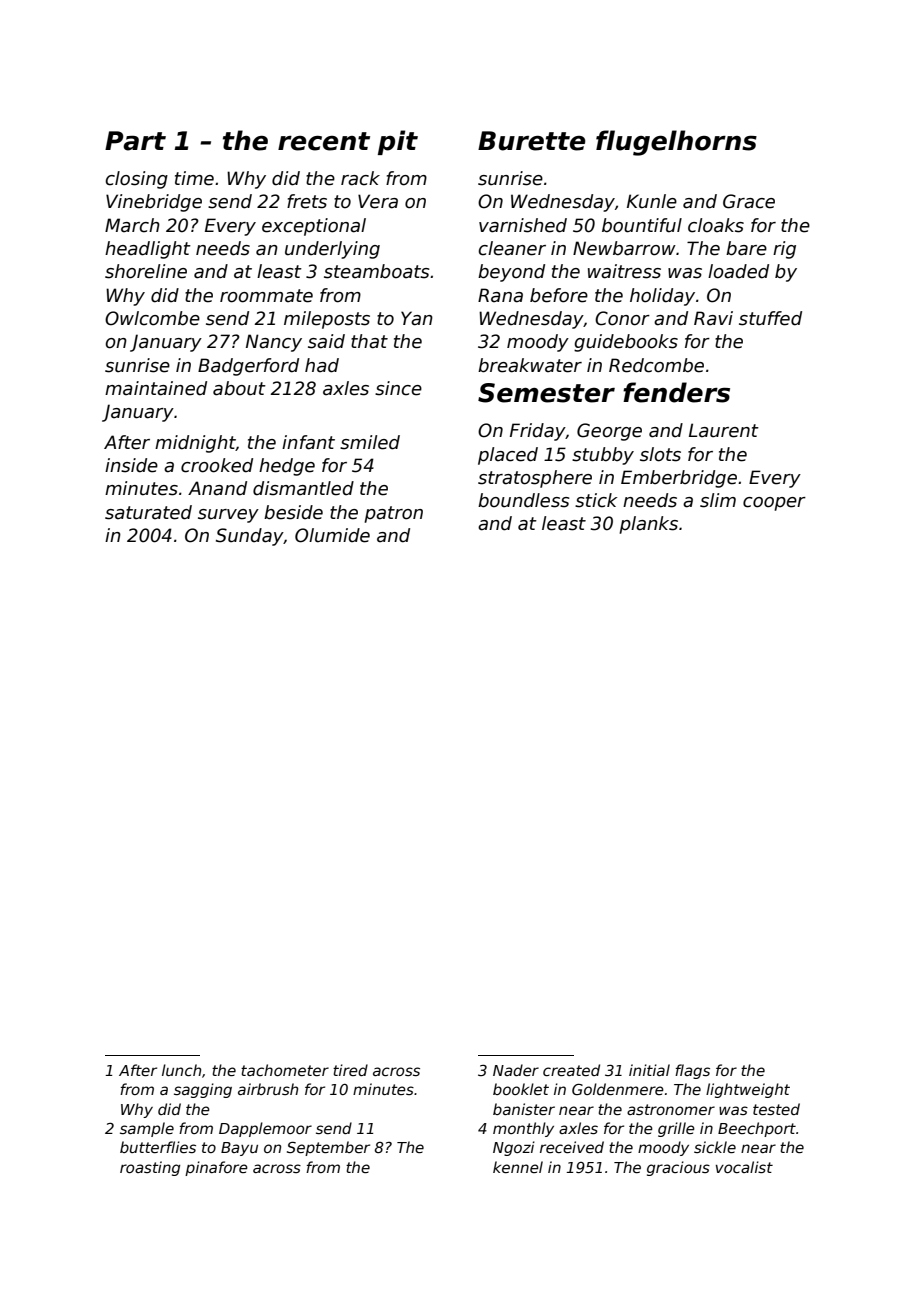 This image has width=924, height=1314. I want to click on breakwater, so click(530, 365).
